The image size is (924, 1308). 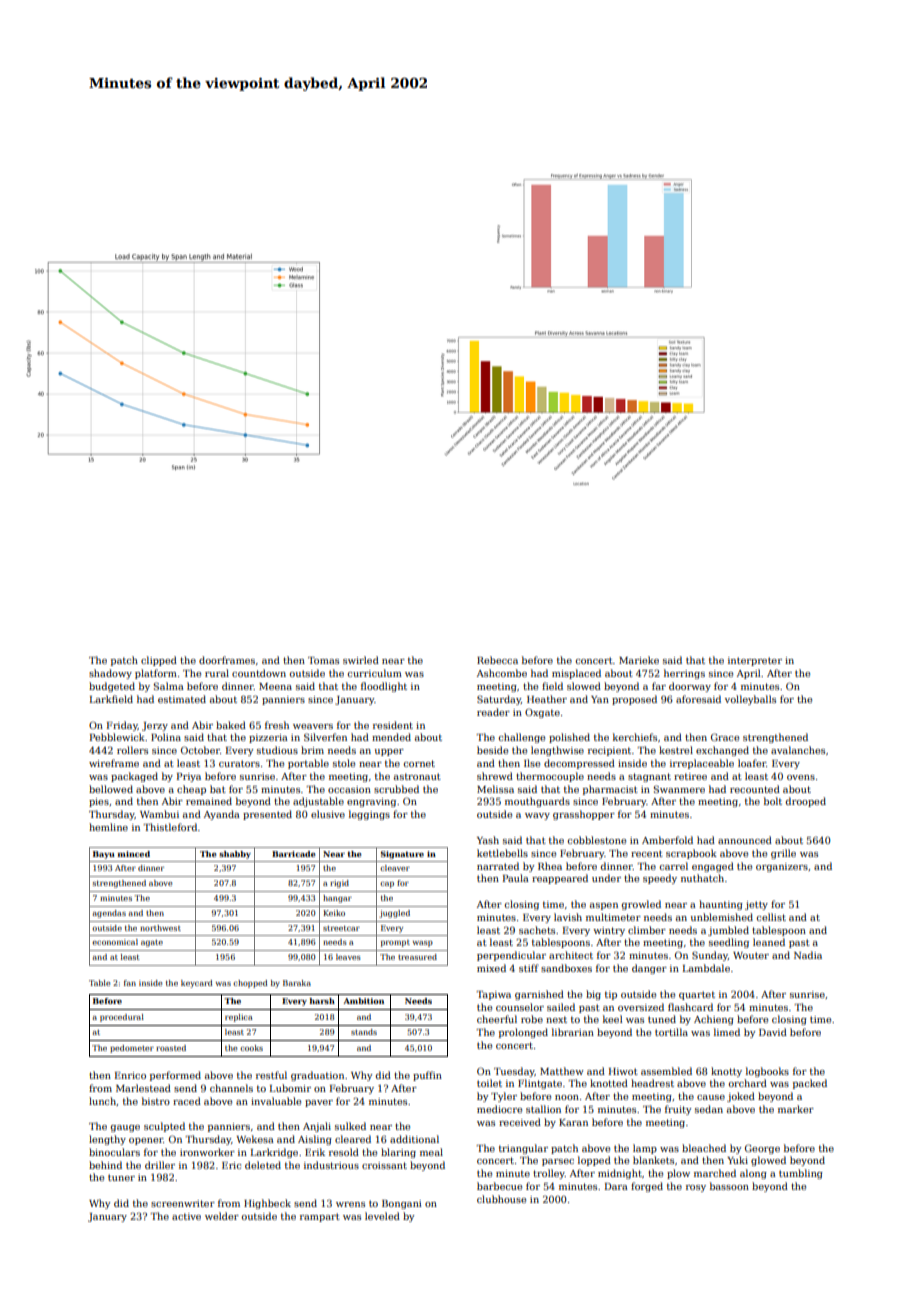 What do you see at coordinates (250, 984) in the screenshot?
I see `chopped` at bounding box center [250, 984].
